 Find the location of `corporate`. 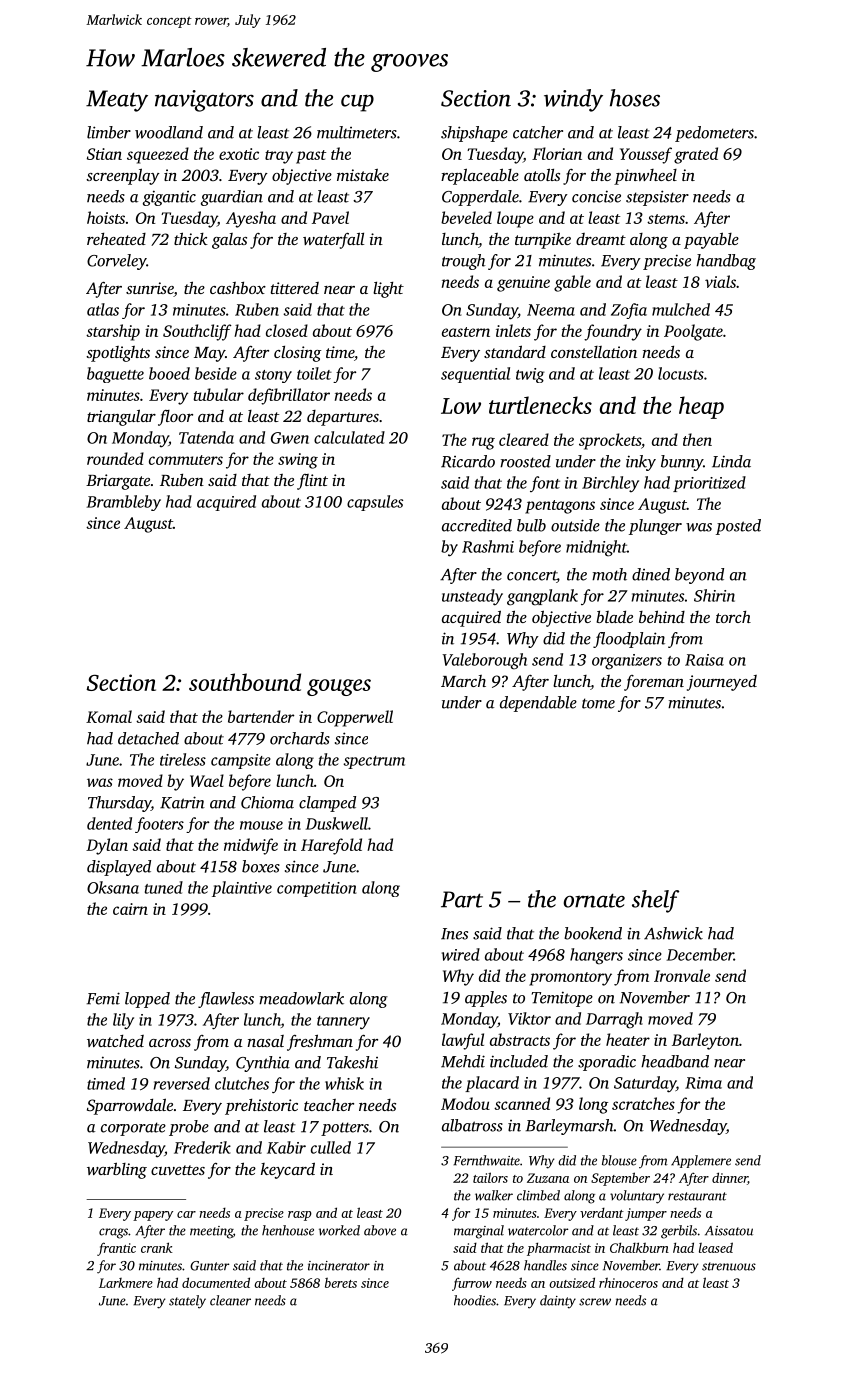

corporate is located at coordinates (133, 1129).
